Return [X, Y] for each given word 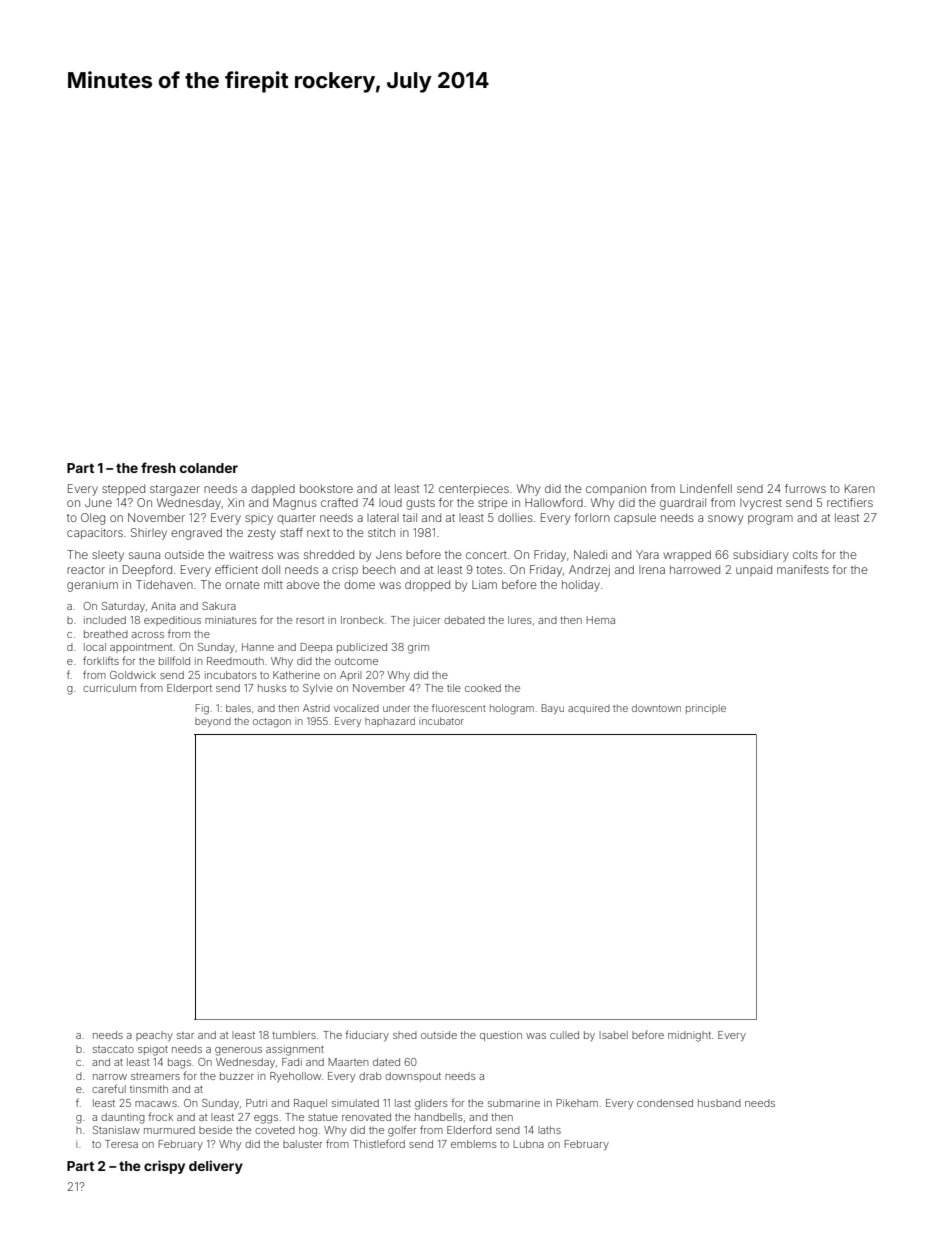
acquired [589, 709]
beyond [213, 722]
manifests [803, 569]
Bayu [552, 709]
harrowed [695, 569]
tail [410, 517]
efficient [236, 569]
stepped [123, 489]
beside [215, 1130]
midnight [689, 1036]
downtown [656, 708]
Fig [202, 709]
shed [405, 1035]
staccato [113, 1049]
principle [706, 709]
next [318, 533]
